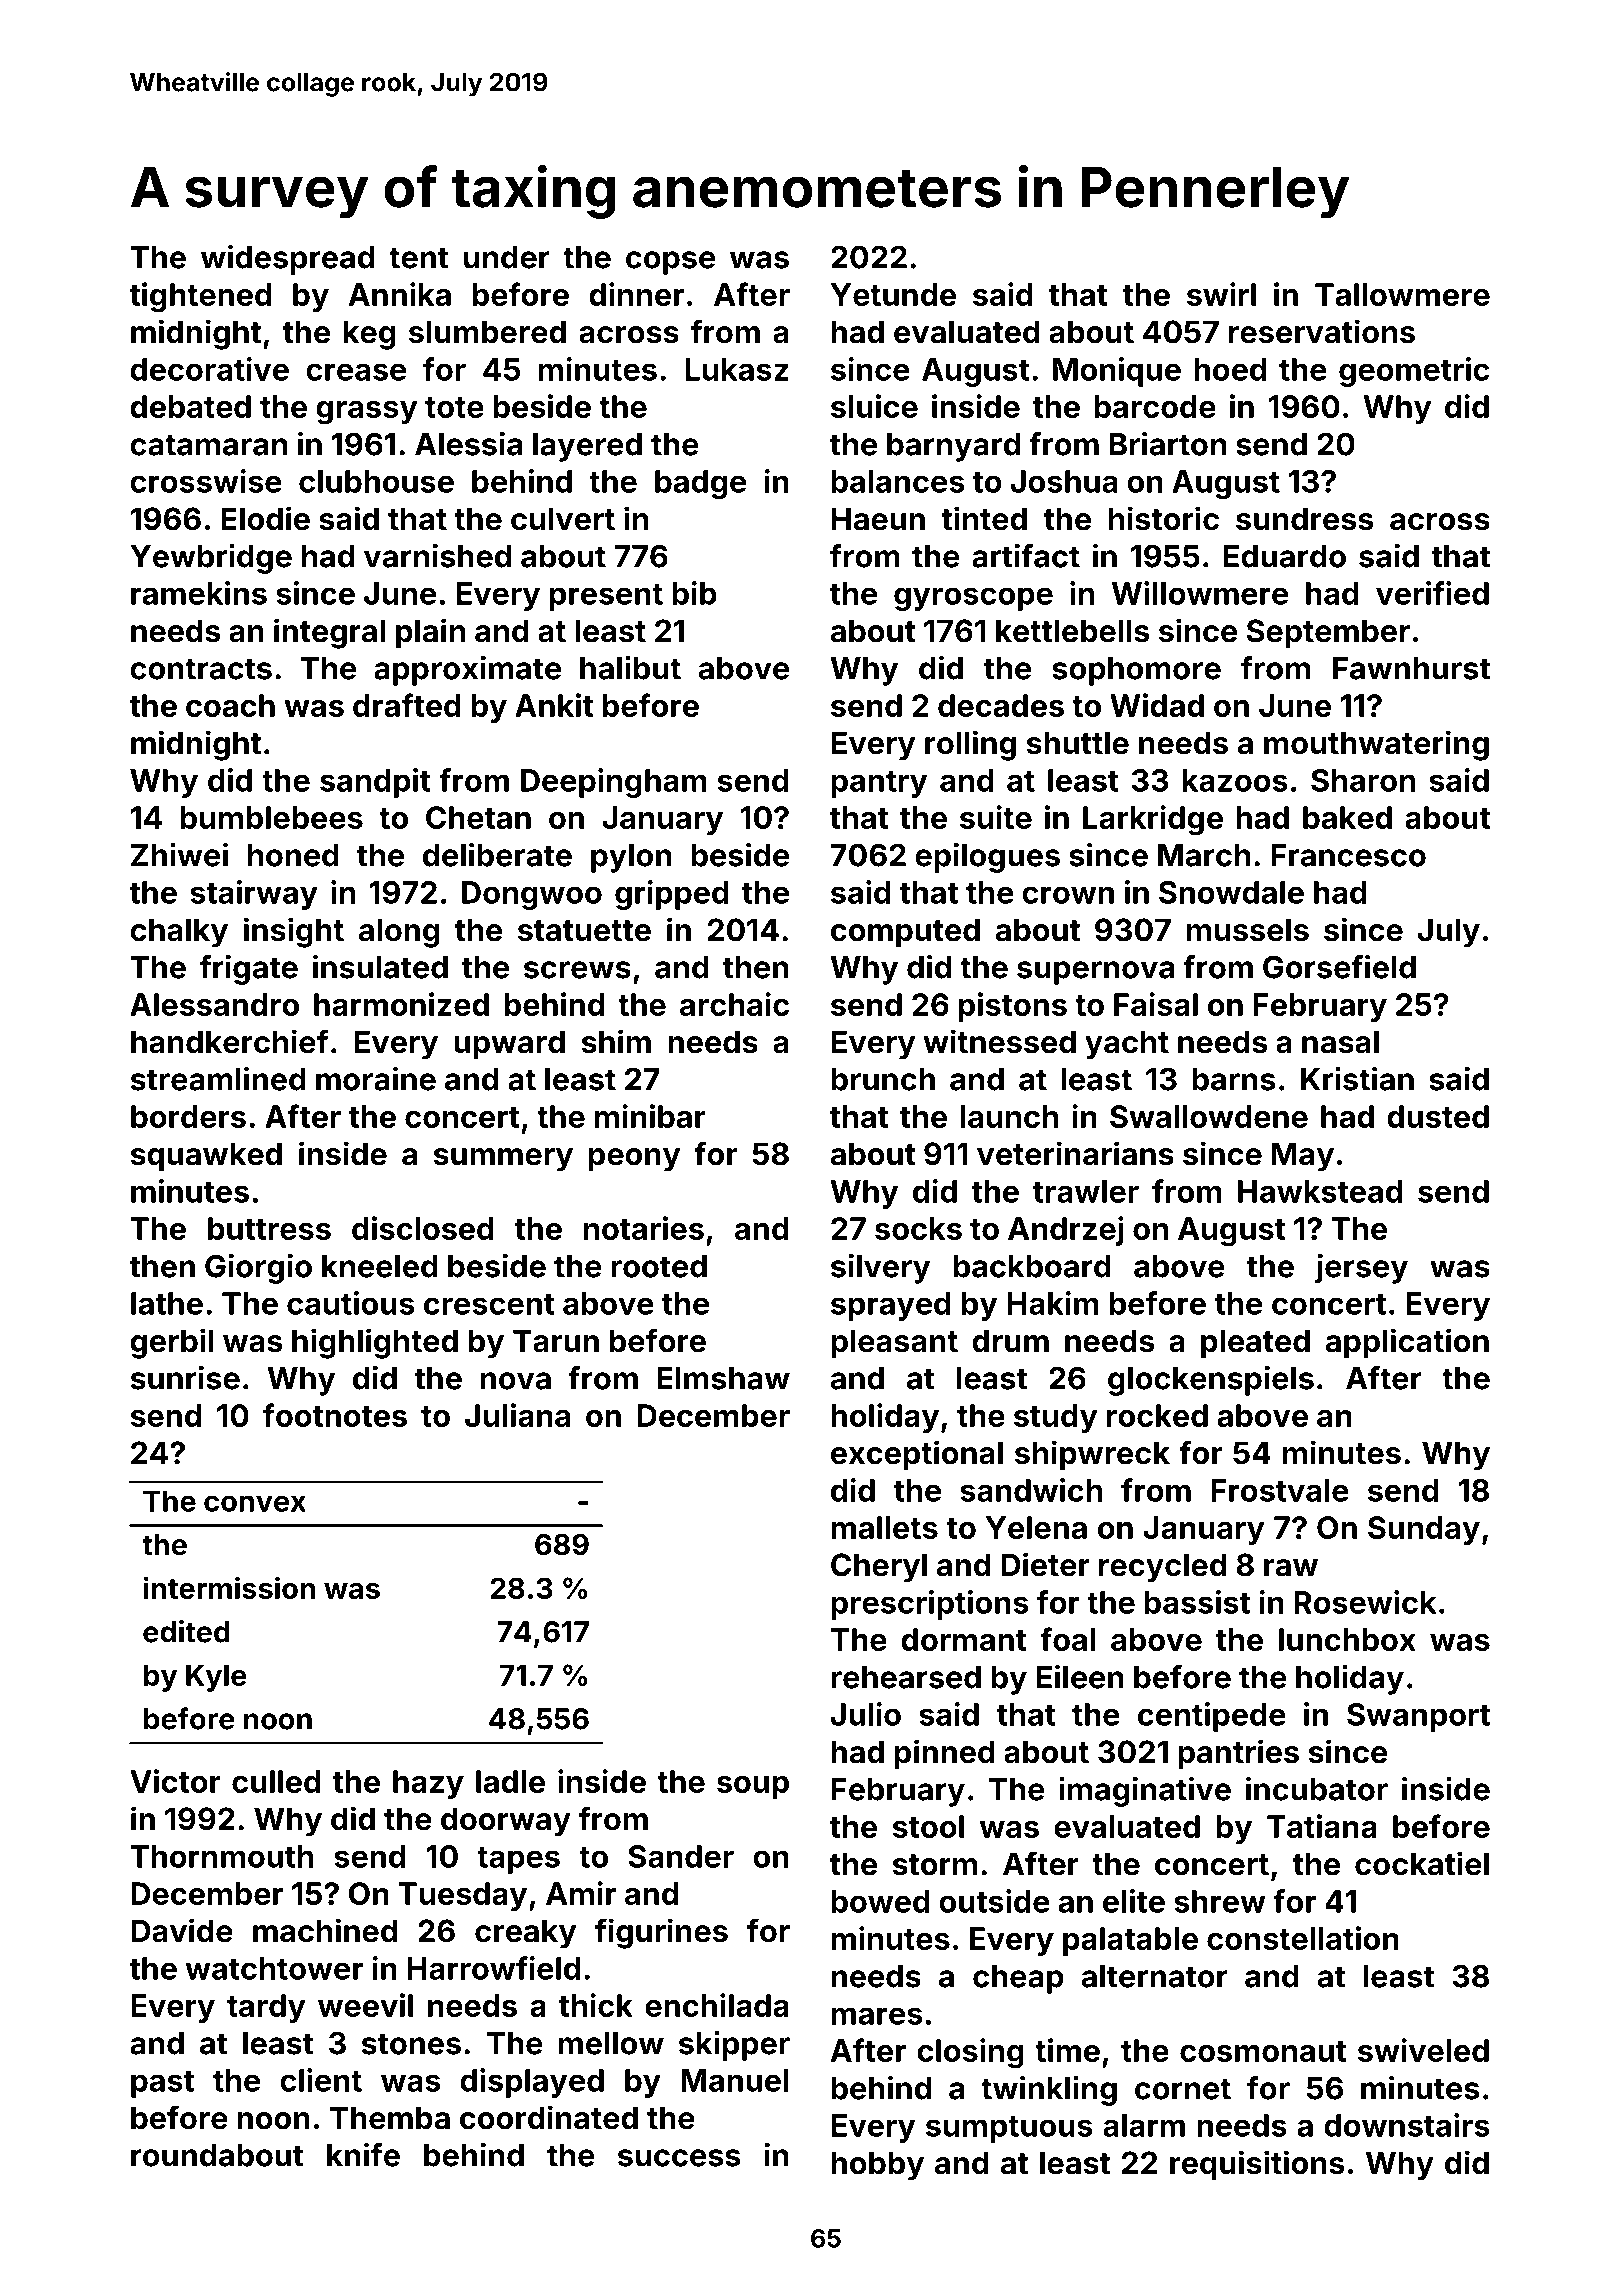 The image size is (1620, 2292). Describe the element at coordinates (1402, 294) in the document. I see `Tallowmere` at that location.
